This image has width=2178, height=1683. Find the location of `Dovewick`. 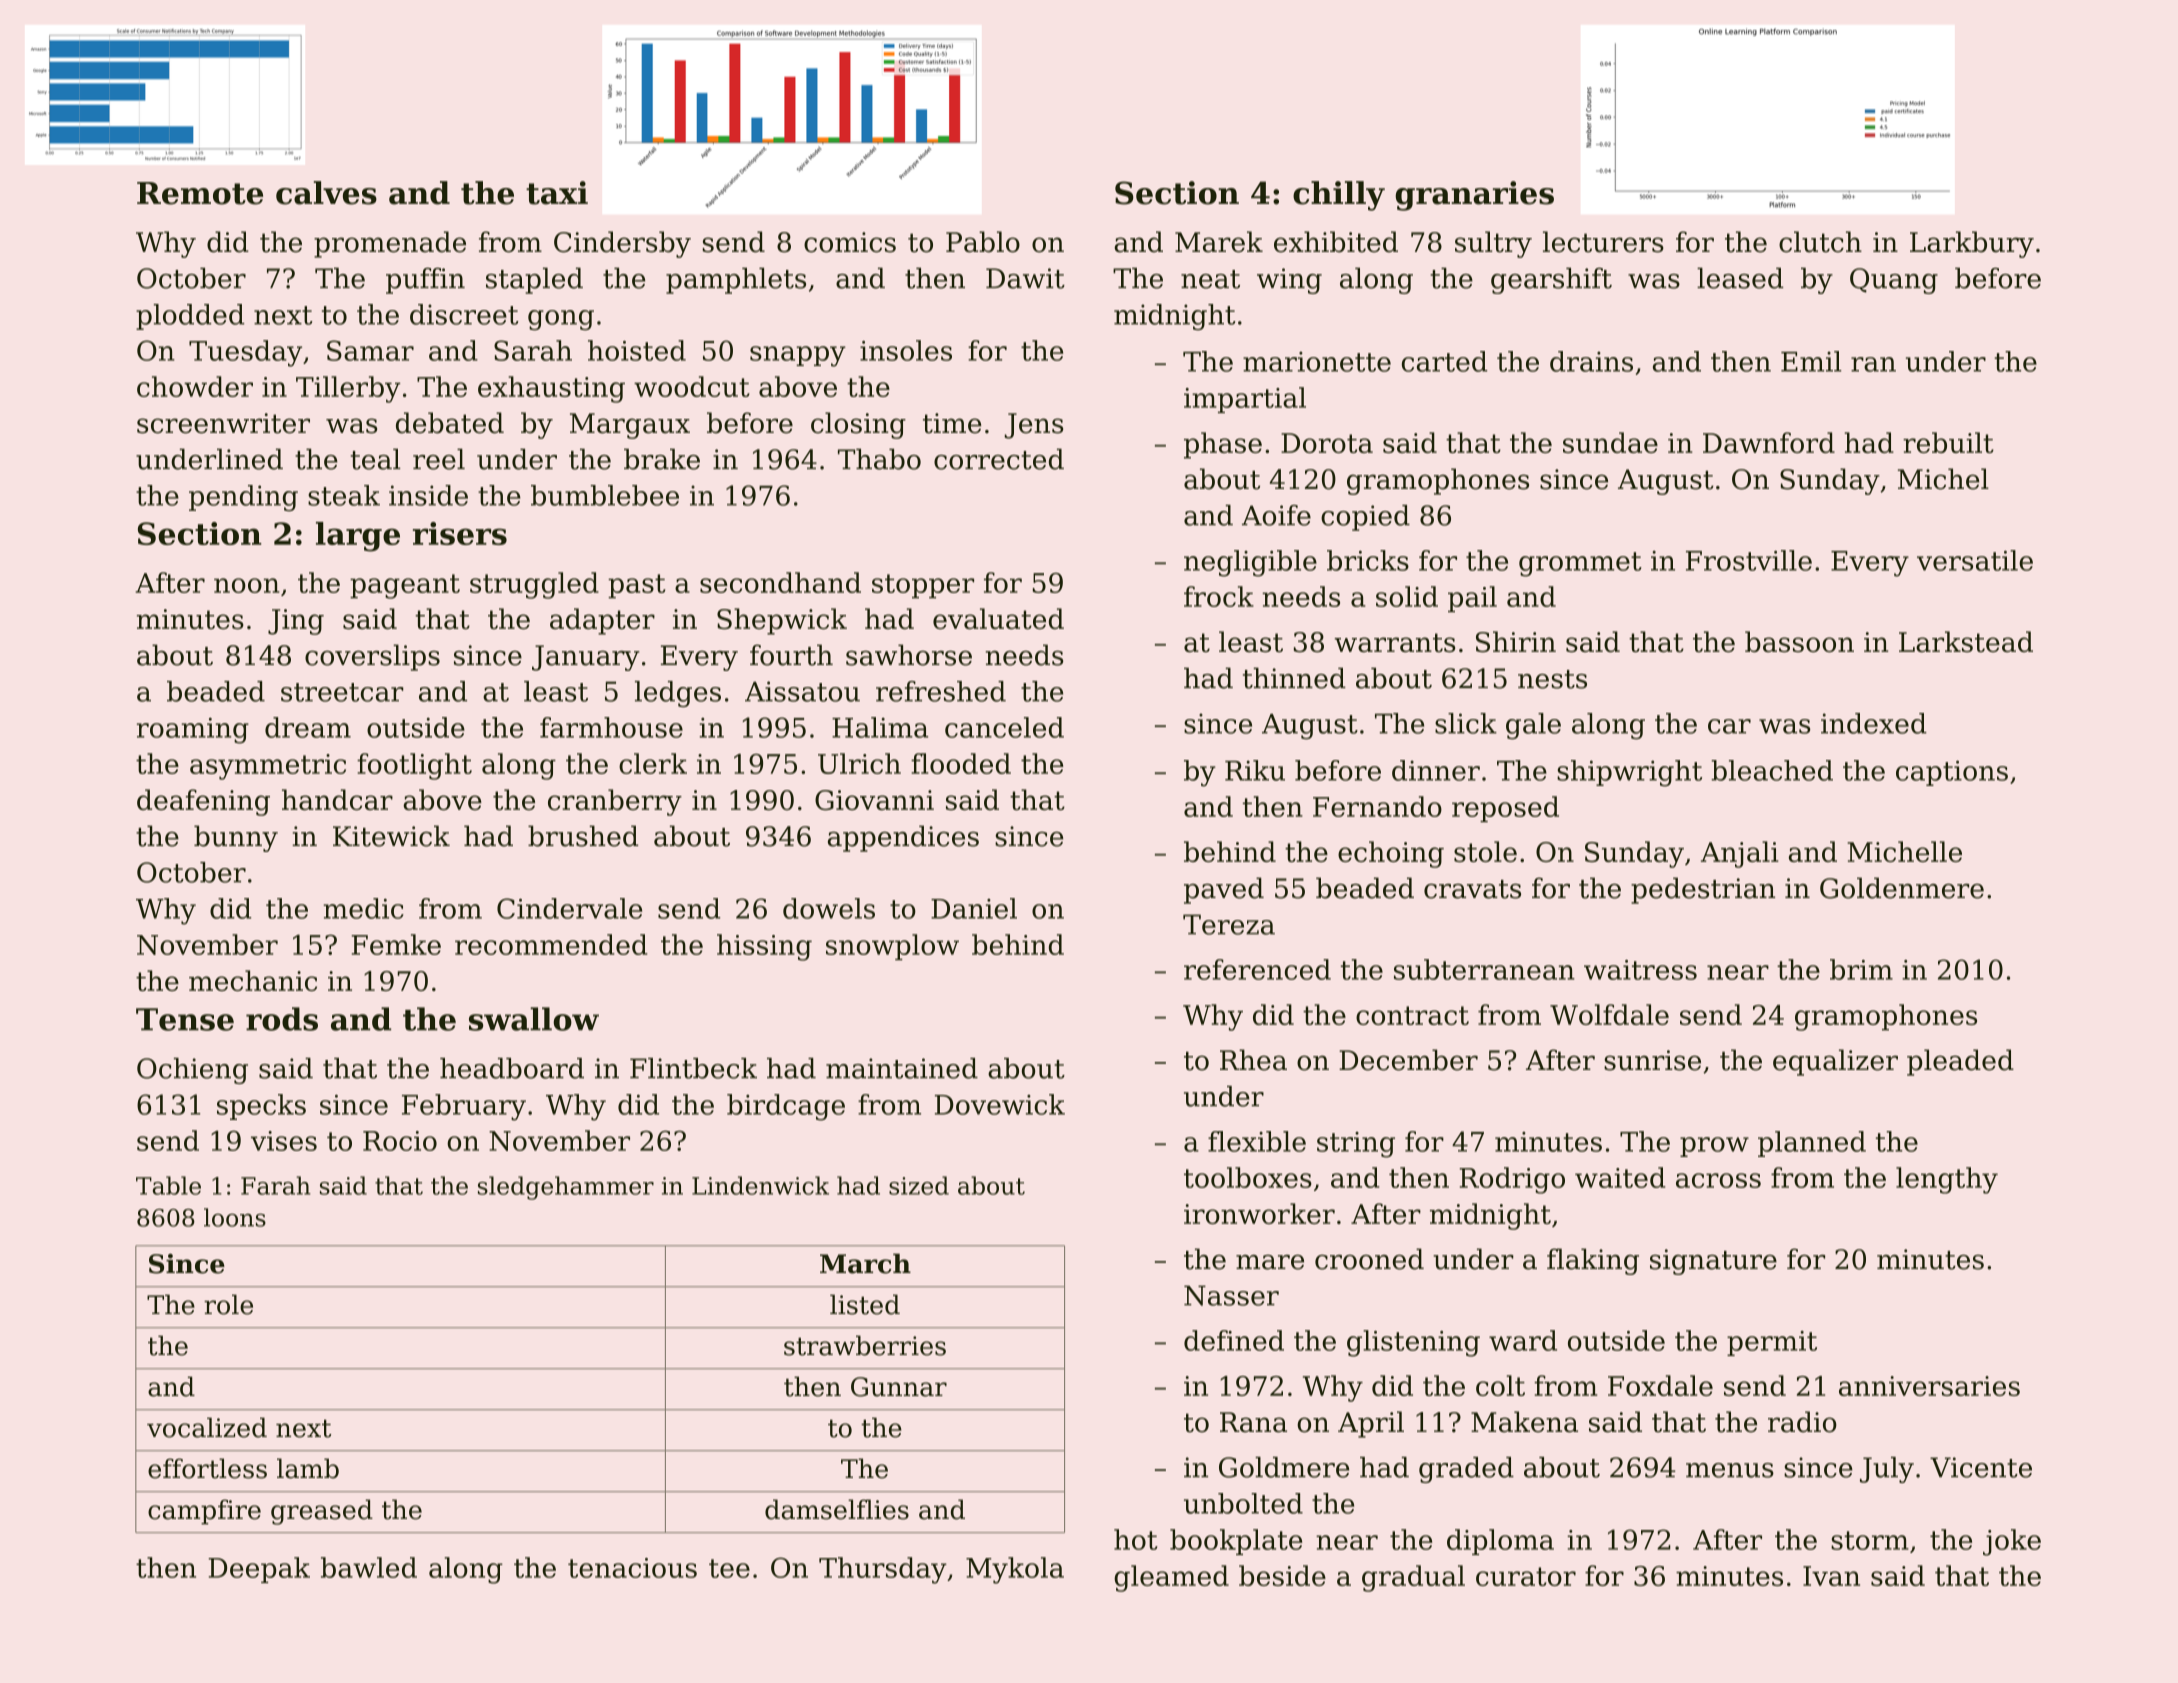

Dovewick is located at coordinates (1000, 1104).
